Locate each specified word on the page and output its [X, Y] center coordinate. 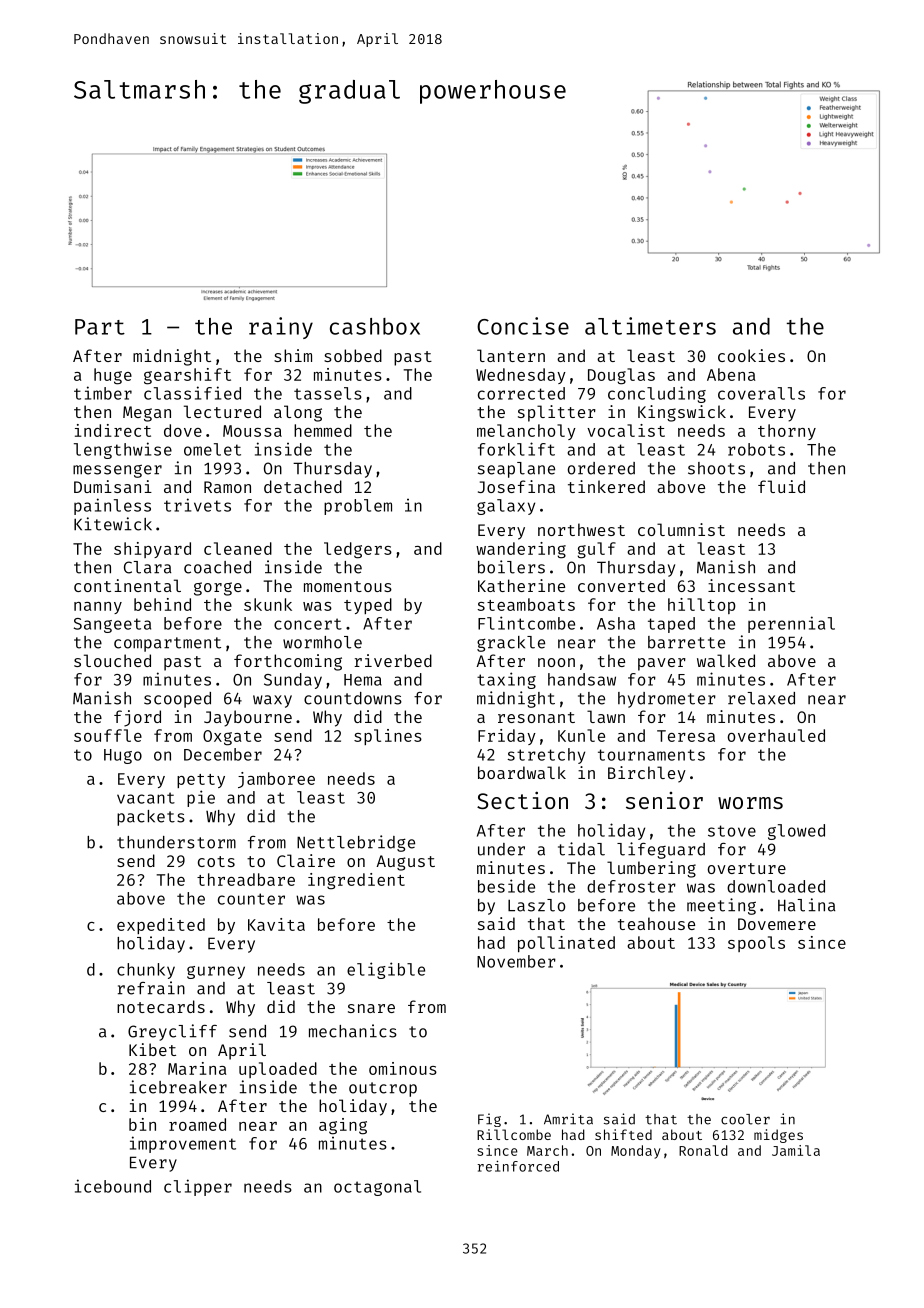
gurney [216, 972]
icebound [113, 1186]
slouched [112, 660]
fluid [781, 486]
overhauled [776, 735]
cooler [745, 1119]
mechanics [353, 1031]
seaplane [516, 470]
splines [388, 737]
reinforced [518, 1166]
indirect [113, 430]
